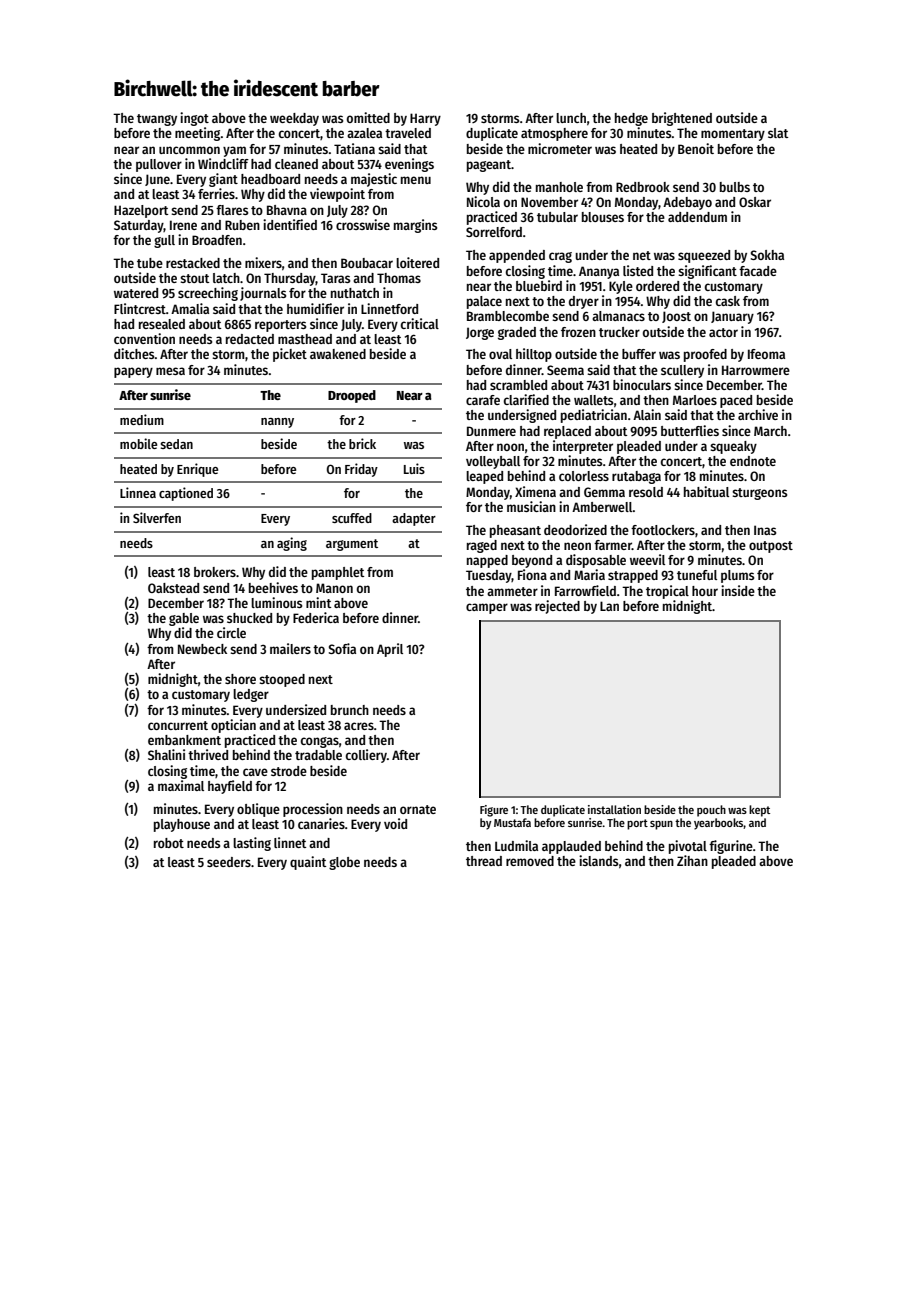  Describe the element at coordinates (290, 224) in the image. I see `identified` at that location.
